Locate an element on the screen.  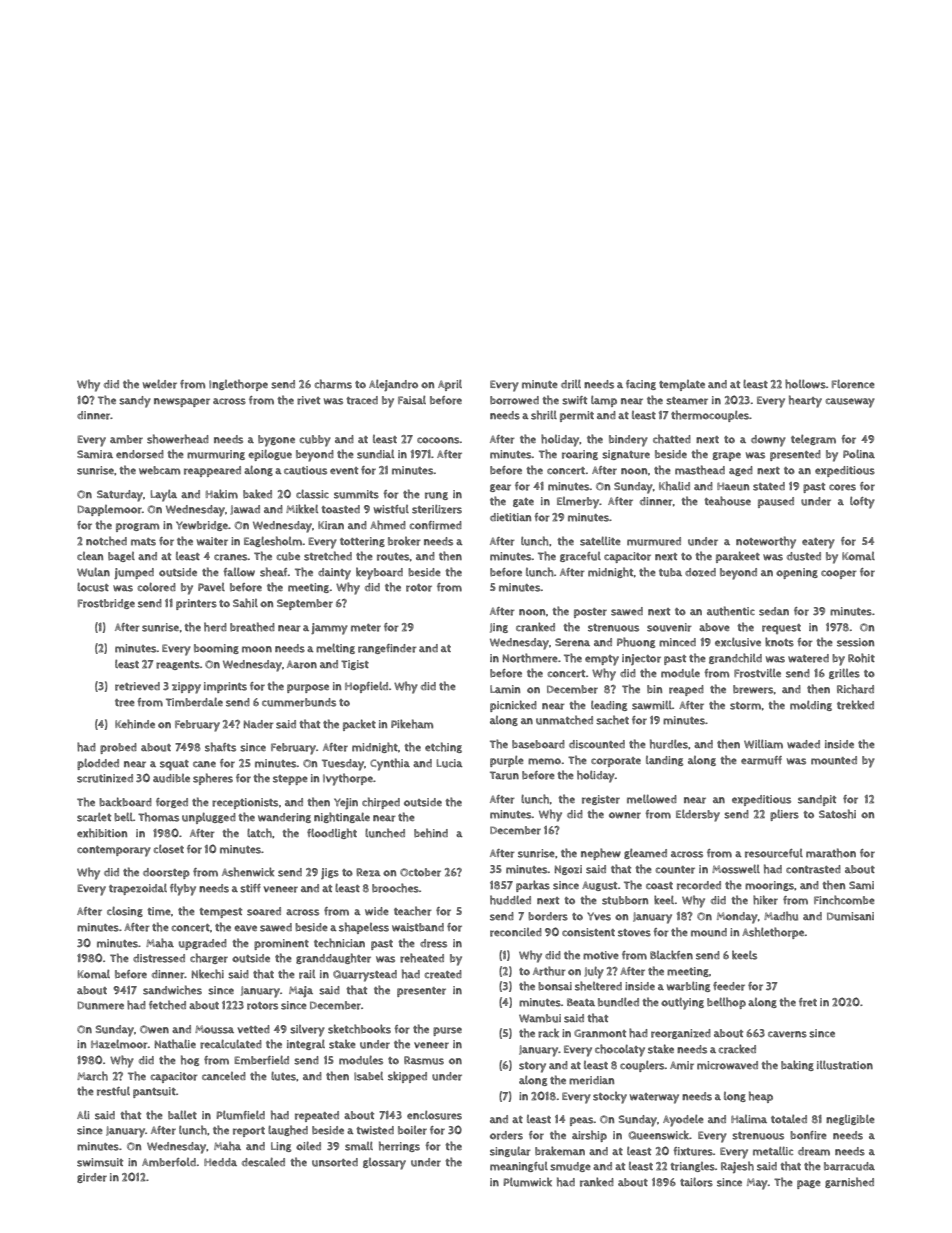
recorded is located at coordinates (699, 885).
